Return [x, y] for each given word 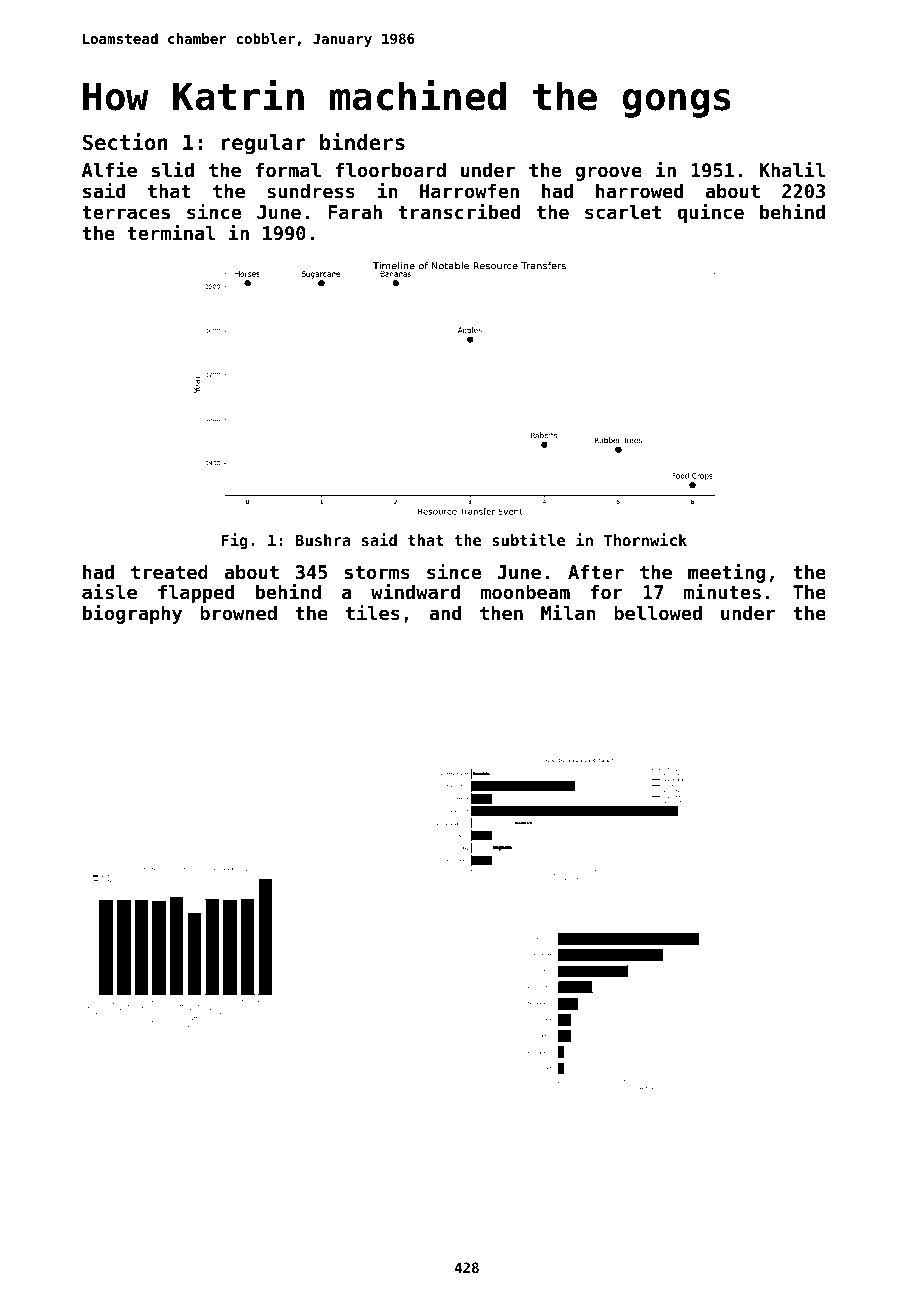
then [501, 613]
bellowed [658, 613]
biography [132, 614]
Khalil [792, 169]
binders [362, 142]
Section [125, 142]
